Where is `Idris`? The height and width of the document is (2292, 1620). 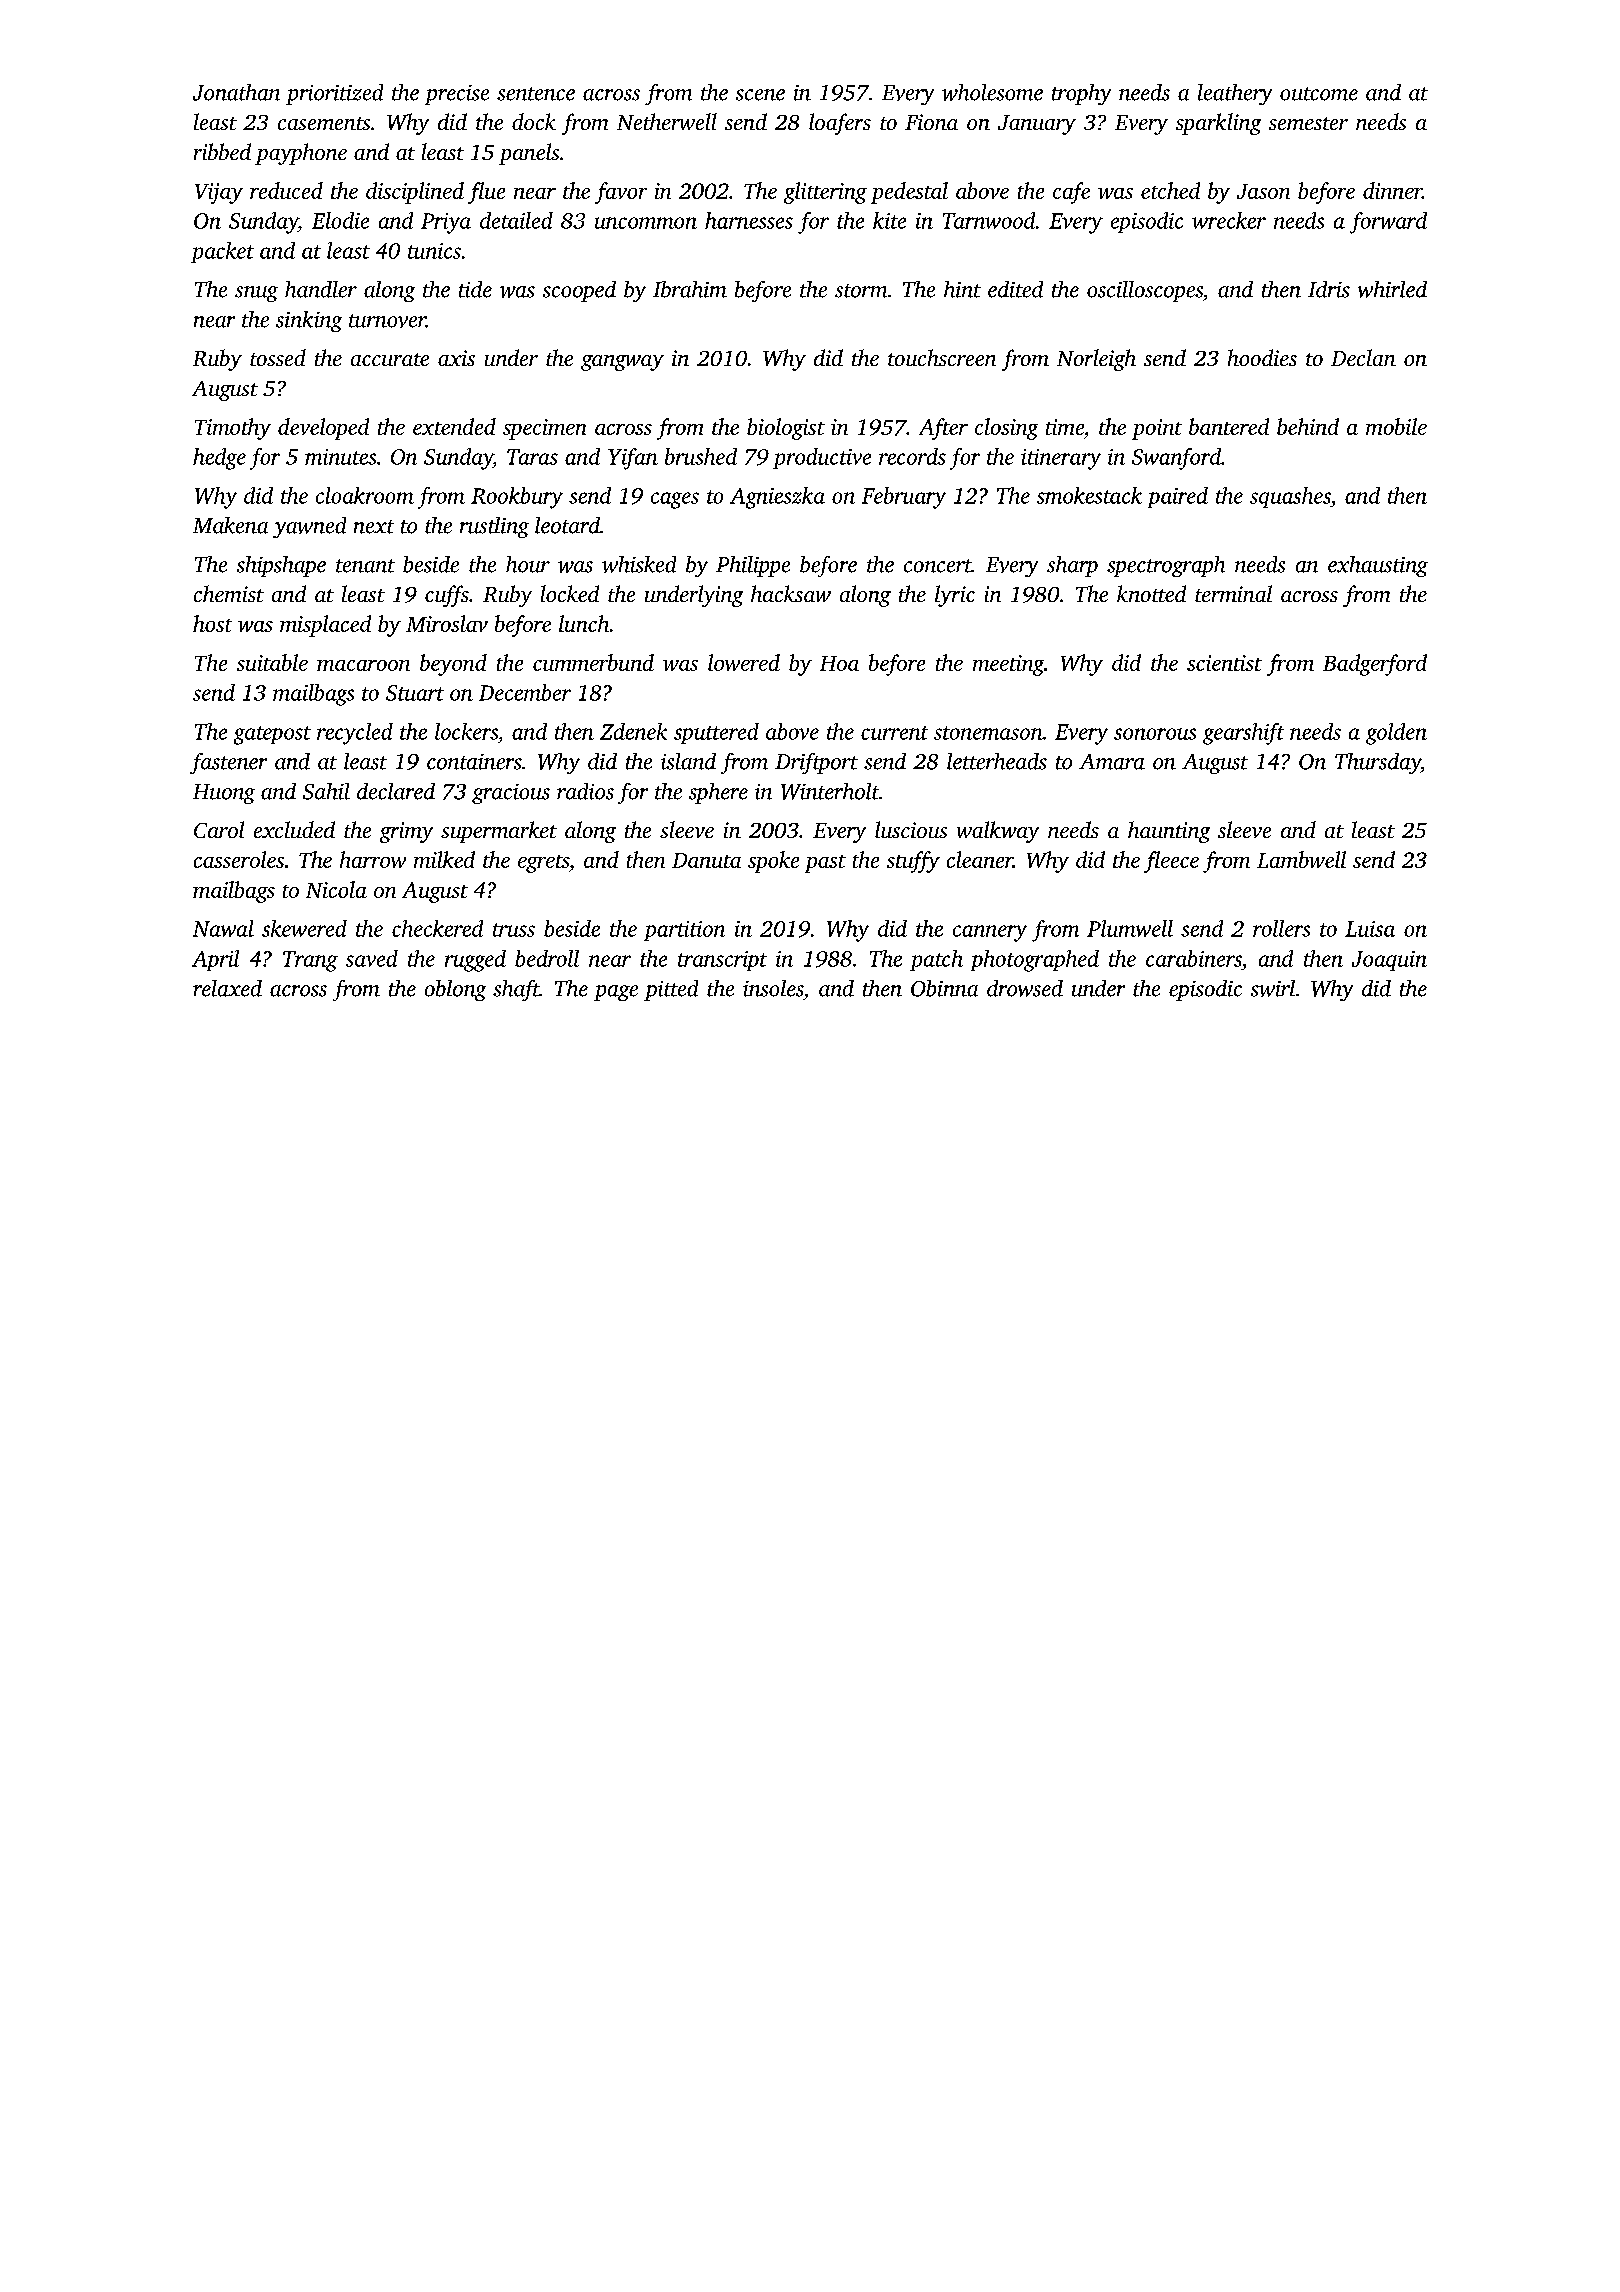 Idris is located at coordinates (1329, 289).
